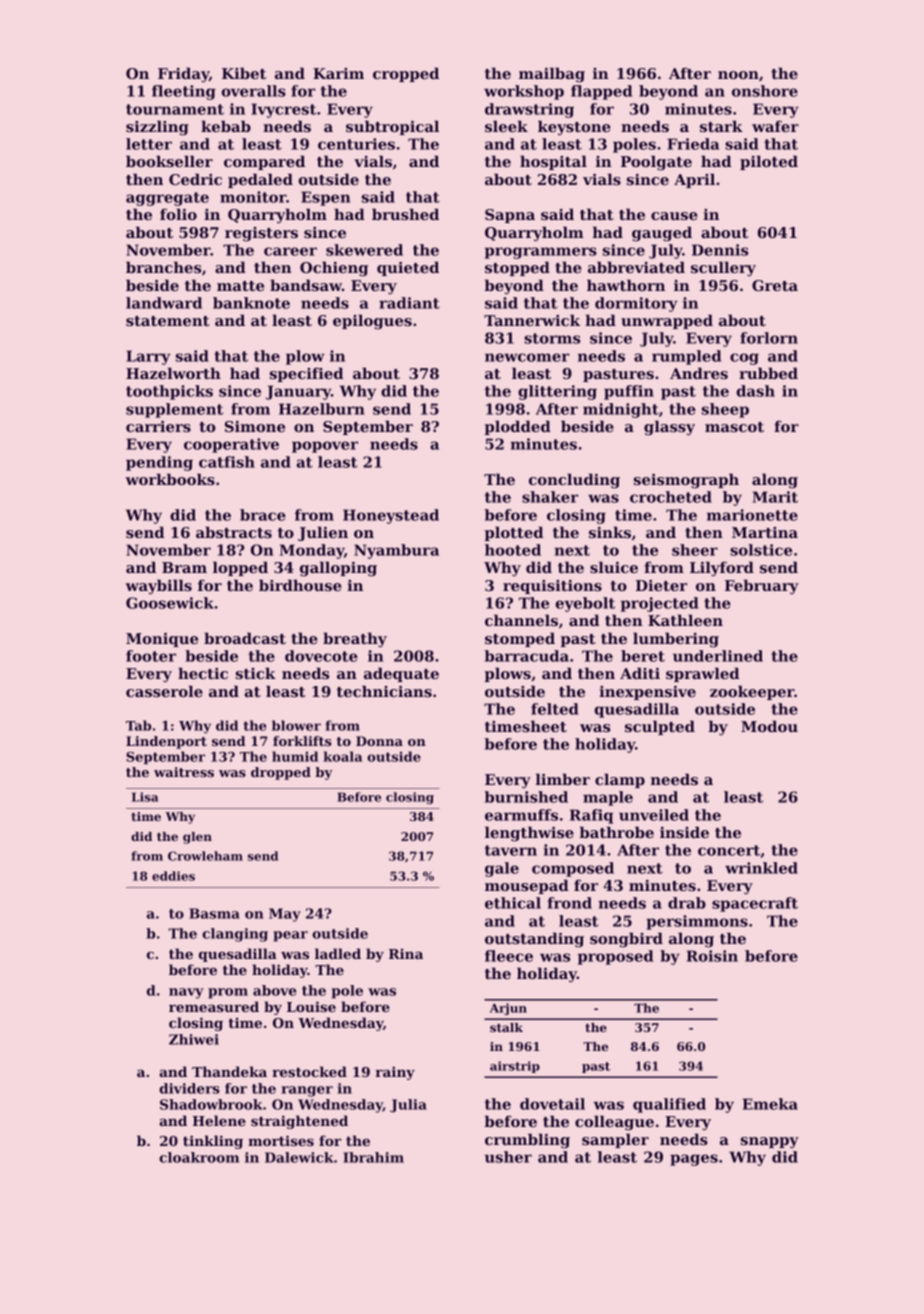 The image size is (924, 1314). What do you see at coordinates (199, 1157) in the screenshot?
I see `cloakroom` at bounding box center [199, 1157].
